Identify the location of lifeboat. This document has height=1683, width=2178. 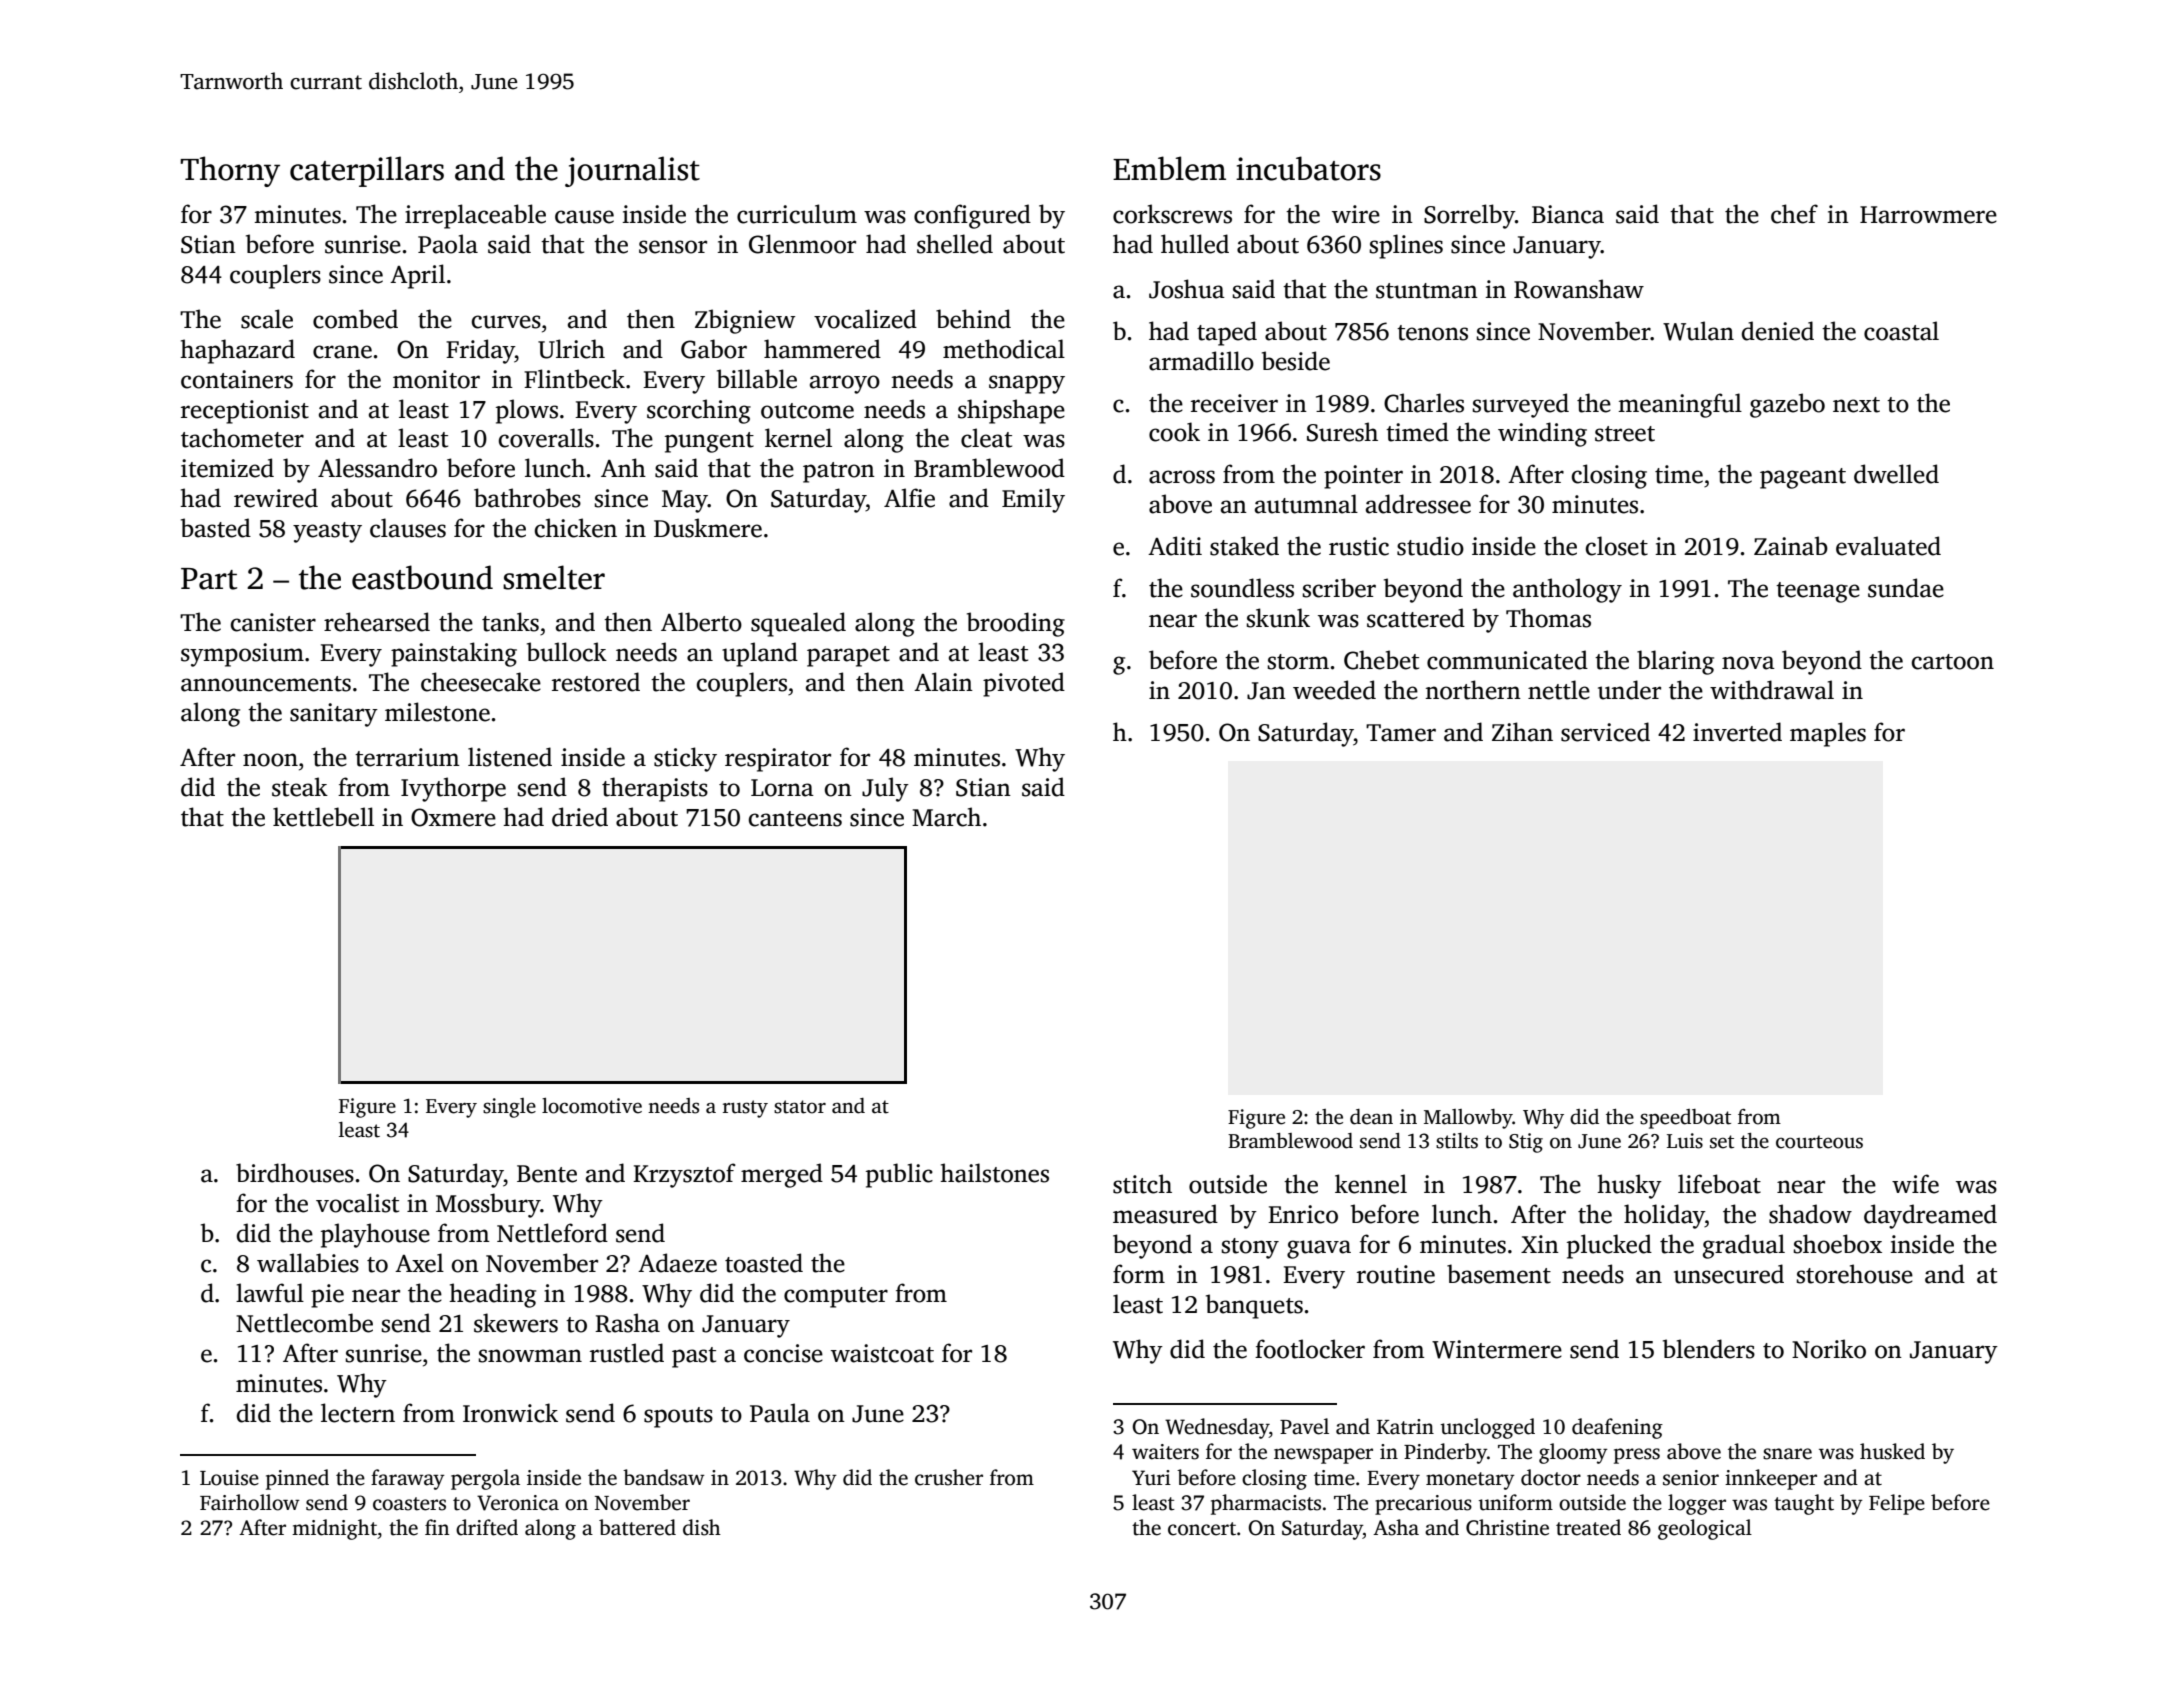
(1719, 1184).
